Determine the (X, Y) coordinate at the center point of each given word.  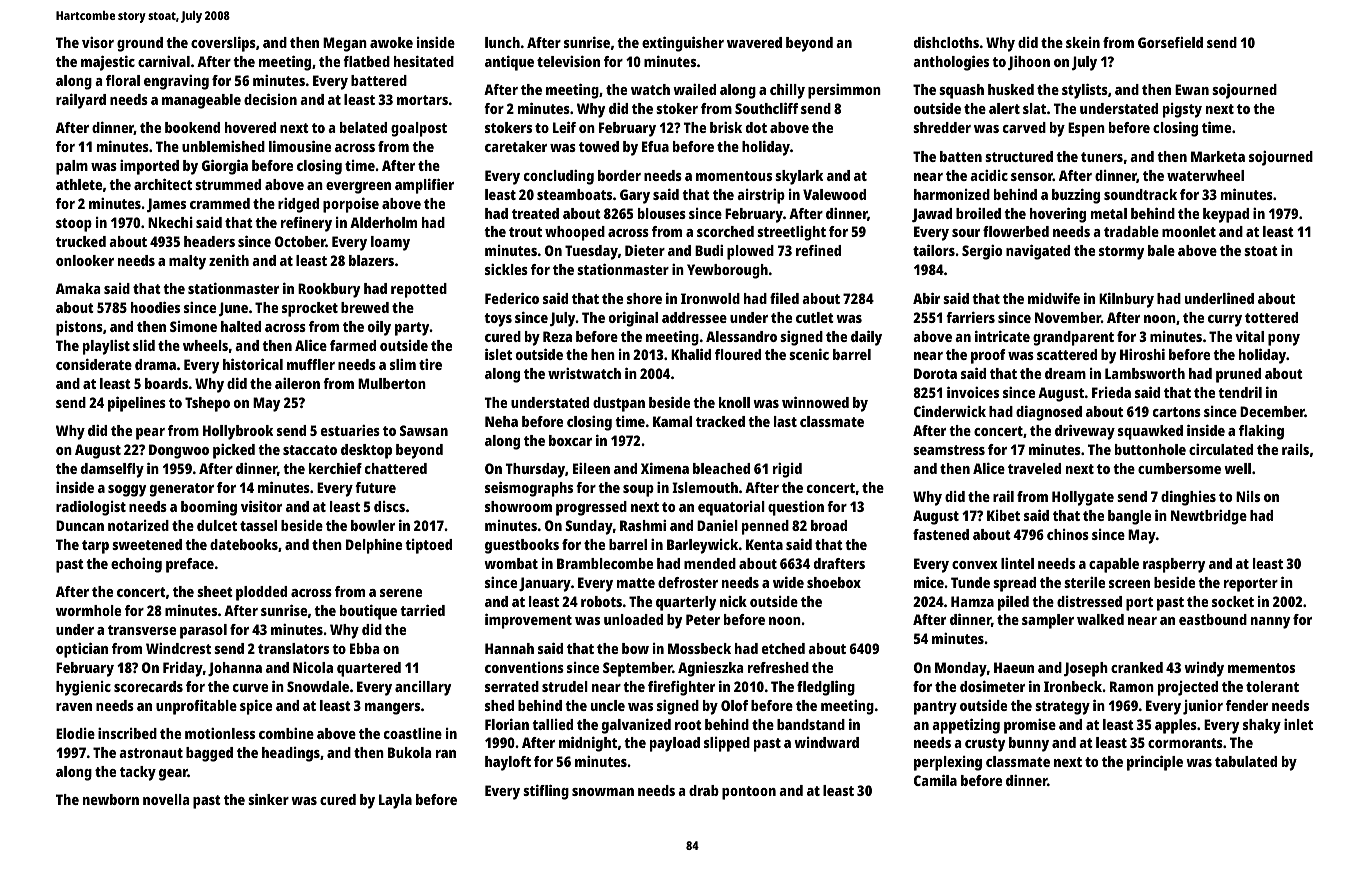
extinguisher (683, 44)
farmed (353, 345)
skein (1083, 42)
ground (140, 44)
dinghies (1188, 498)
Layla (395, 801)
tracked (720, 421)
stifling (546, 792)
